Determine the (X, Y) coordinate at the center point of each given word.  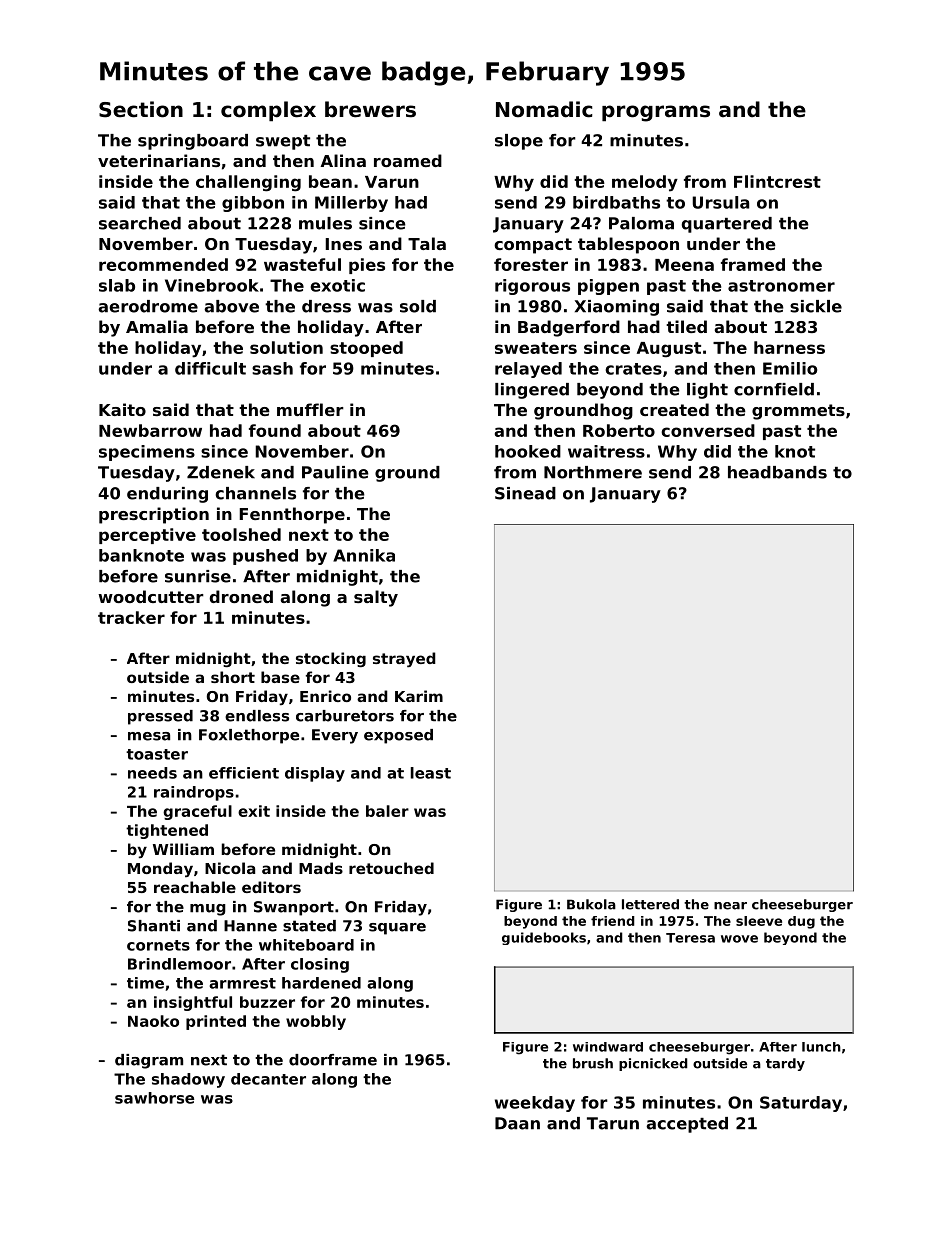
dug (801, 922)
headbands (777, 472)
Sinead (525, 493)
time (145, 983)
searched (140, 223)
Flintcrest (777, 181)
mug (208, 910)
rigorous (532, 287)
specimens (147, 453)
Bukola (591, 904)
